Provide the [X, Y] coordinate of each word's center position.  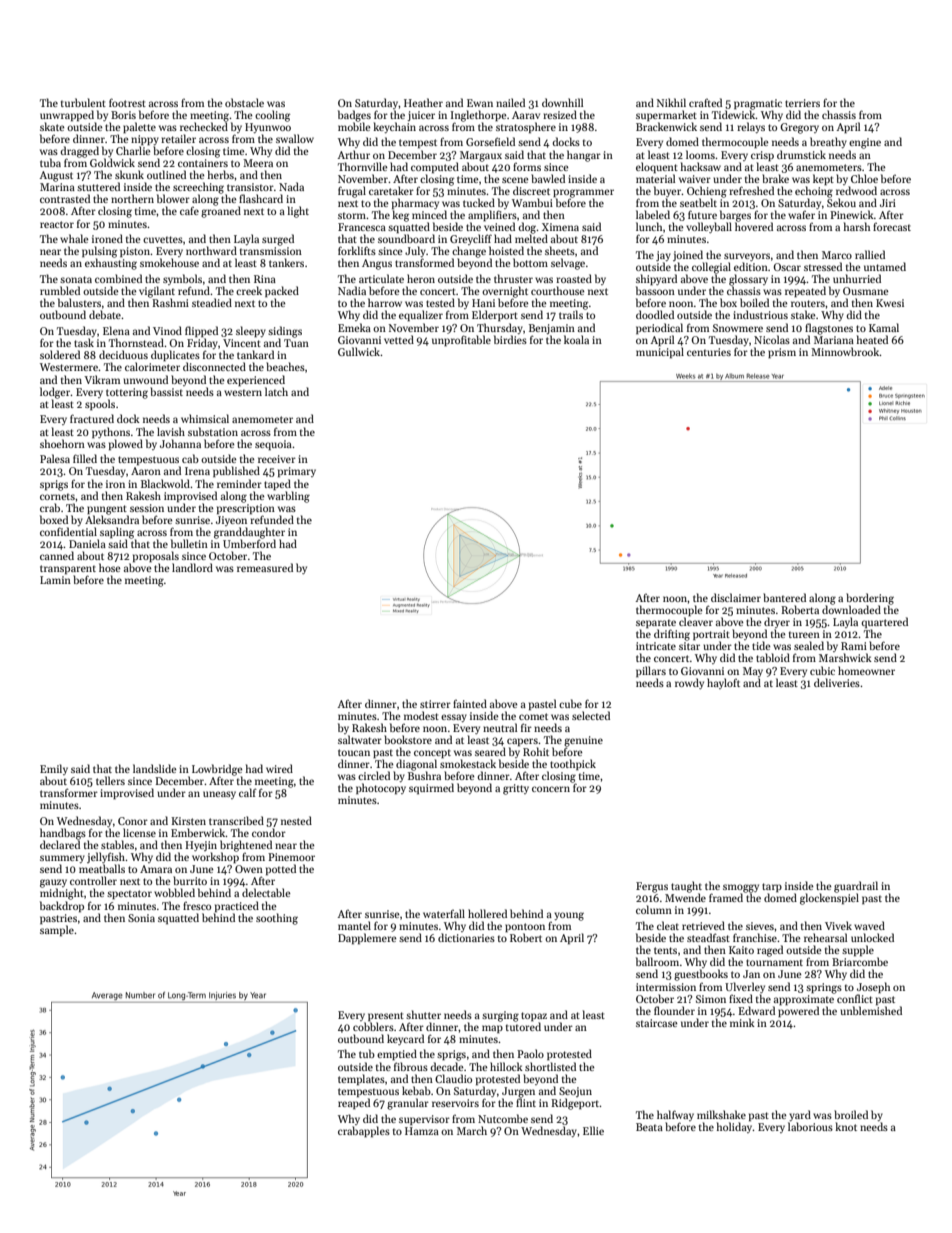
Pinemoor [291, 857]
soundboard [406, 238]
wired [279, 768]
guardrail [856, 887]
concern [551, 789]
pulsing [99, 252]
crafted [705, 102]
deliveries [837, 682]
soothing [277, 919]
